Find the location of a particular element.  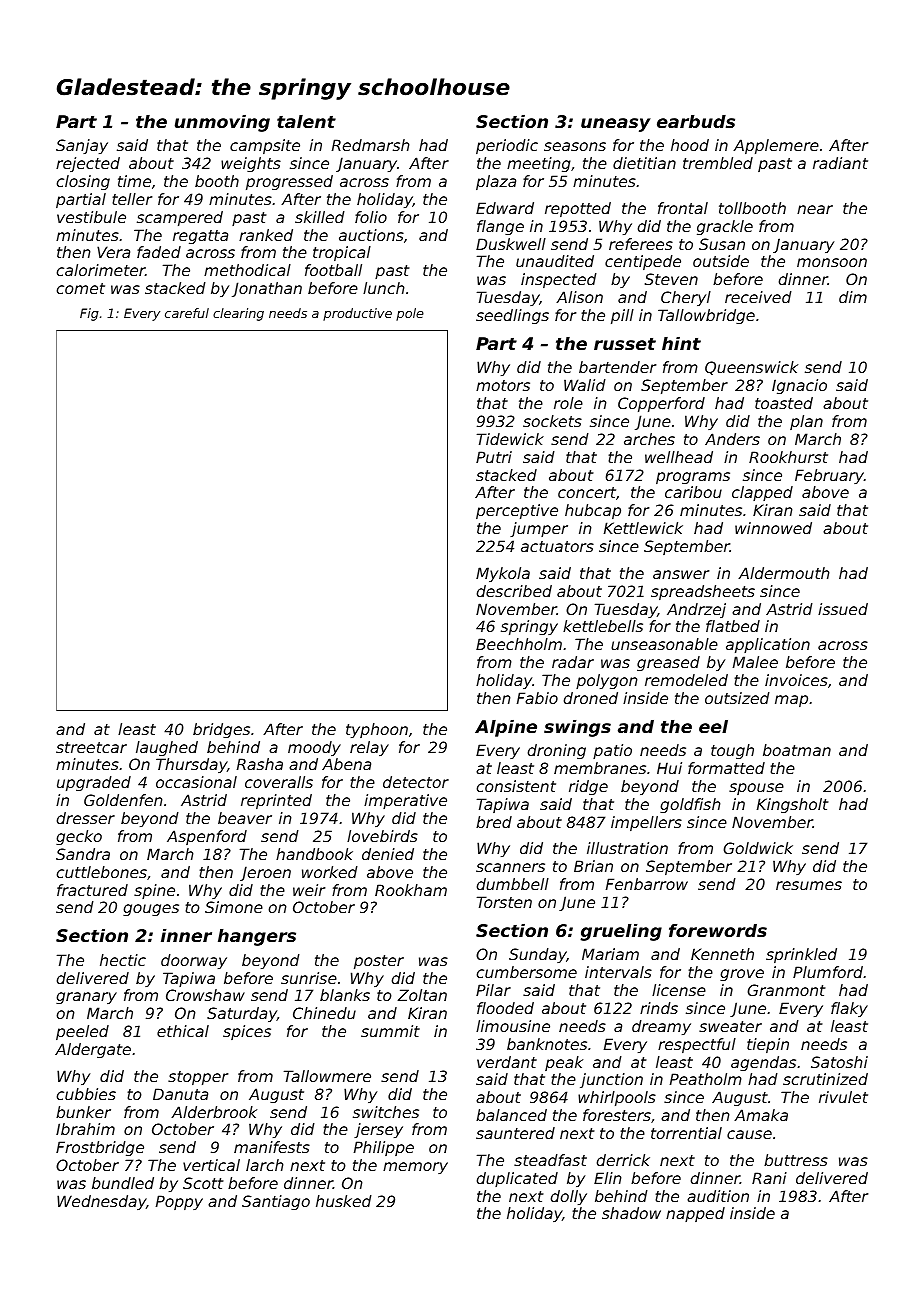

Fig is located at coordinates (89, 314).
